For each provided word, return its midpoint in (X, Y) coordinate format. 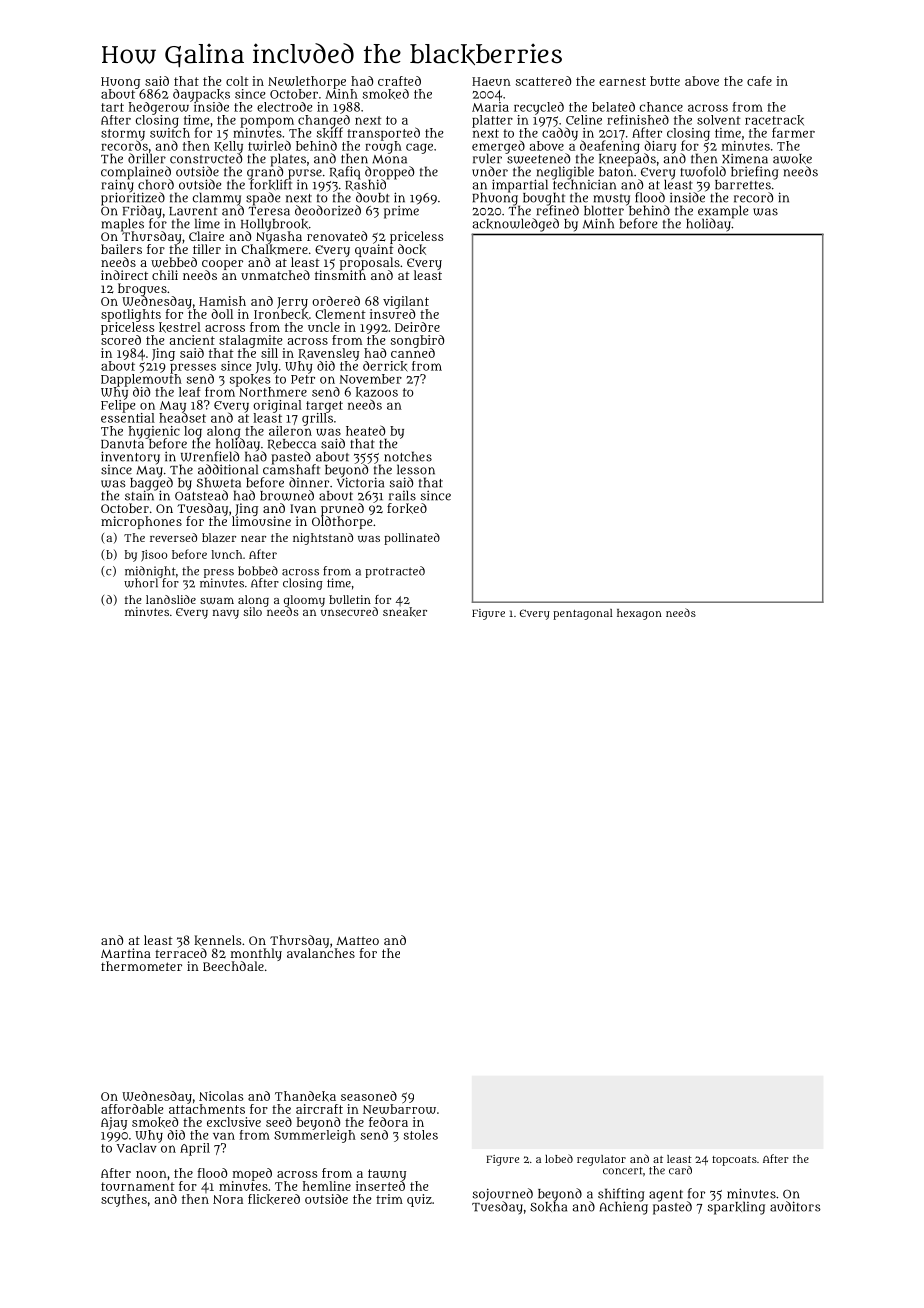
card (680, 1170)
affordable (132, 1109)
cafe (759, 81)
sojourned (503, 1194)
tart (112, 107)
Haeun (491, 81)
